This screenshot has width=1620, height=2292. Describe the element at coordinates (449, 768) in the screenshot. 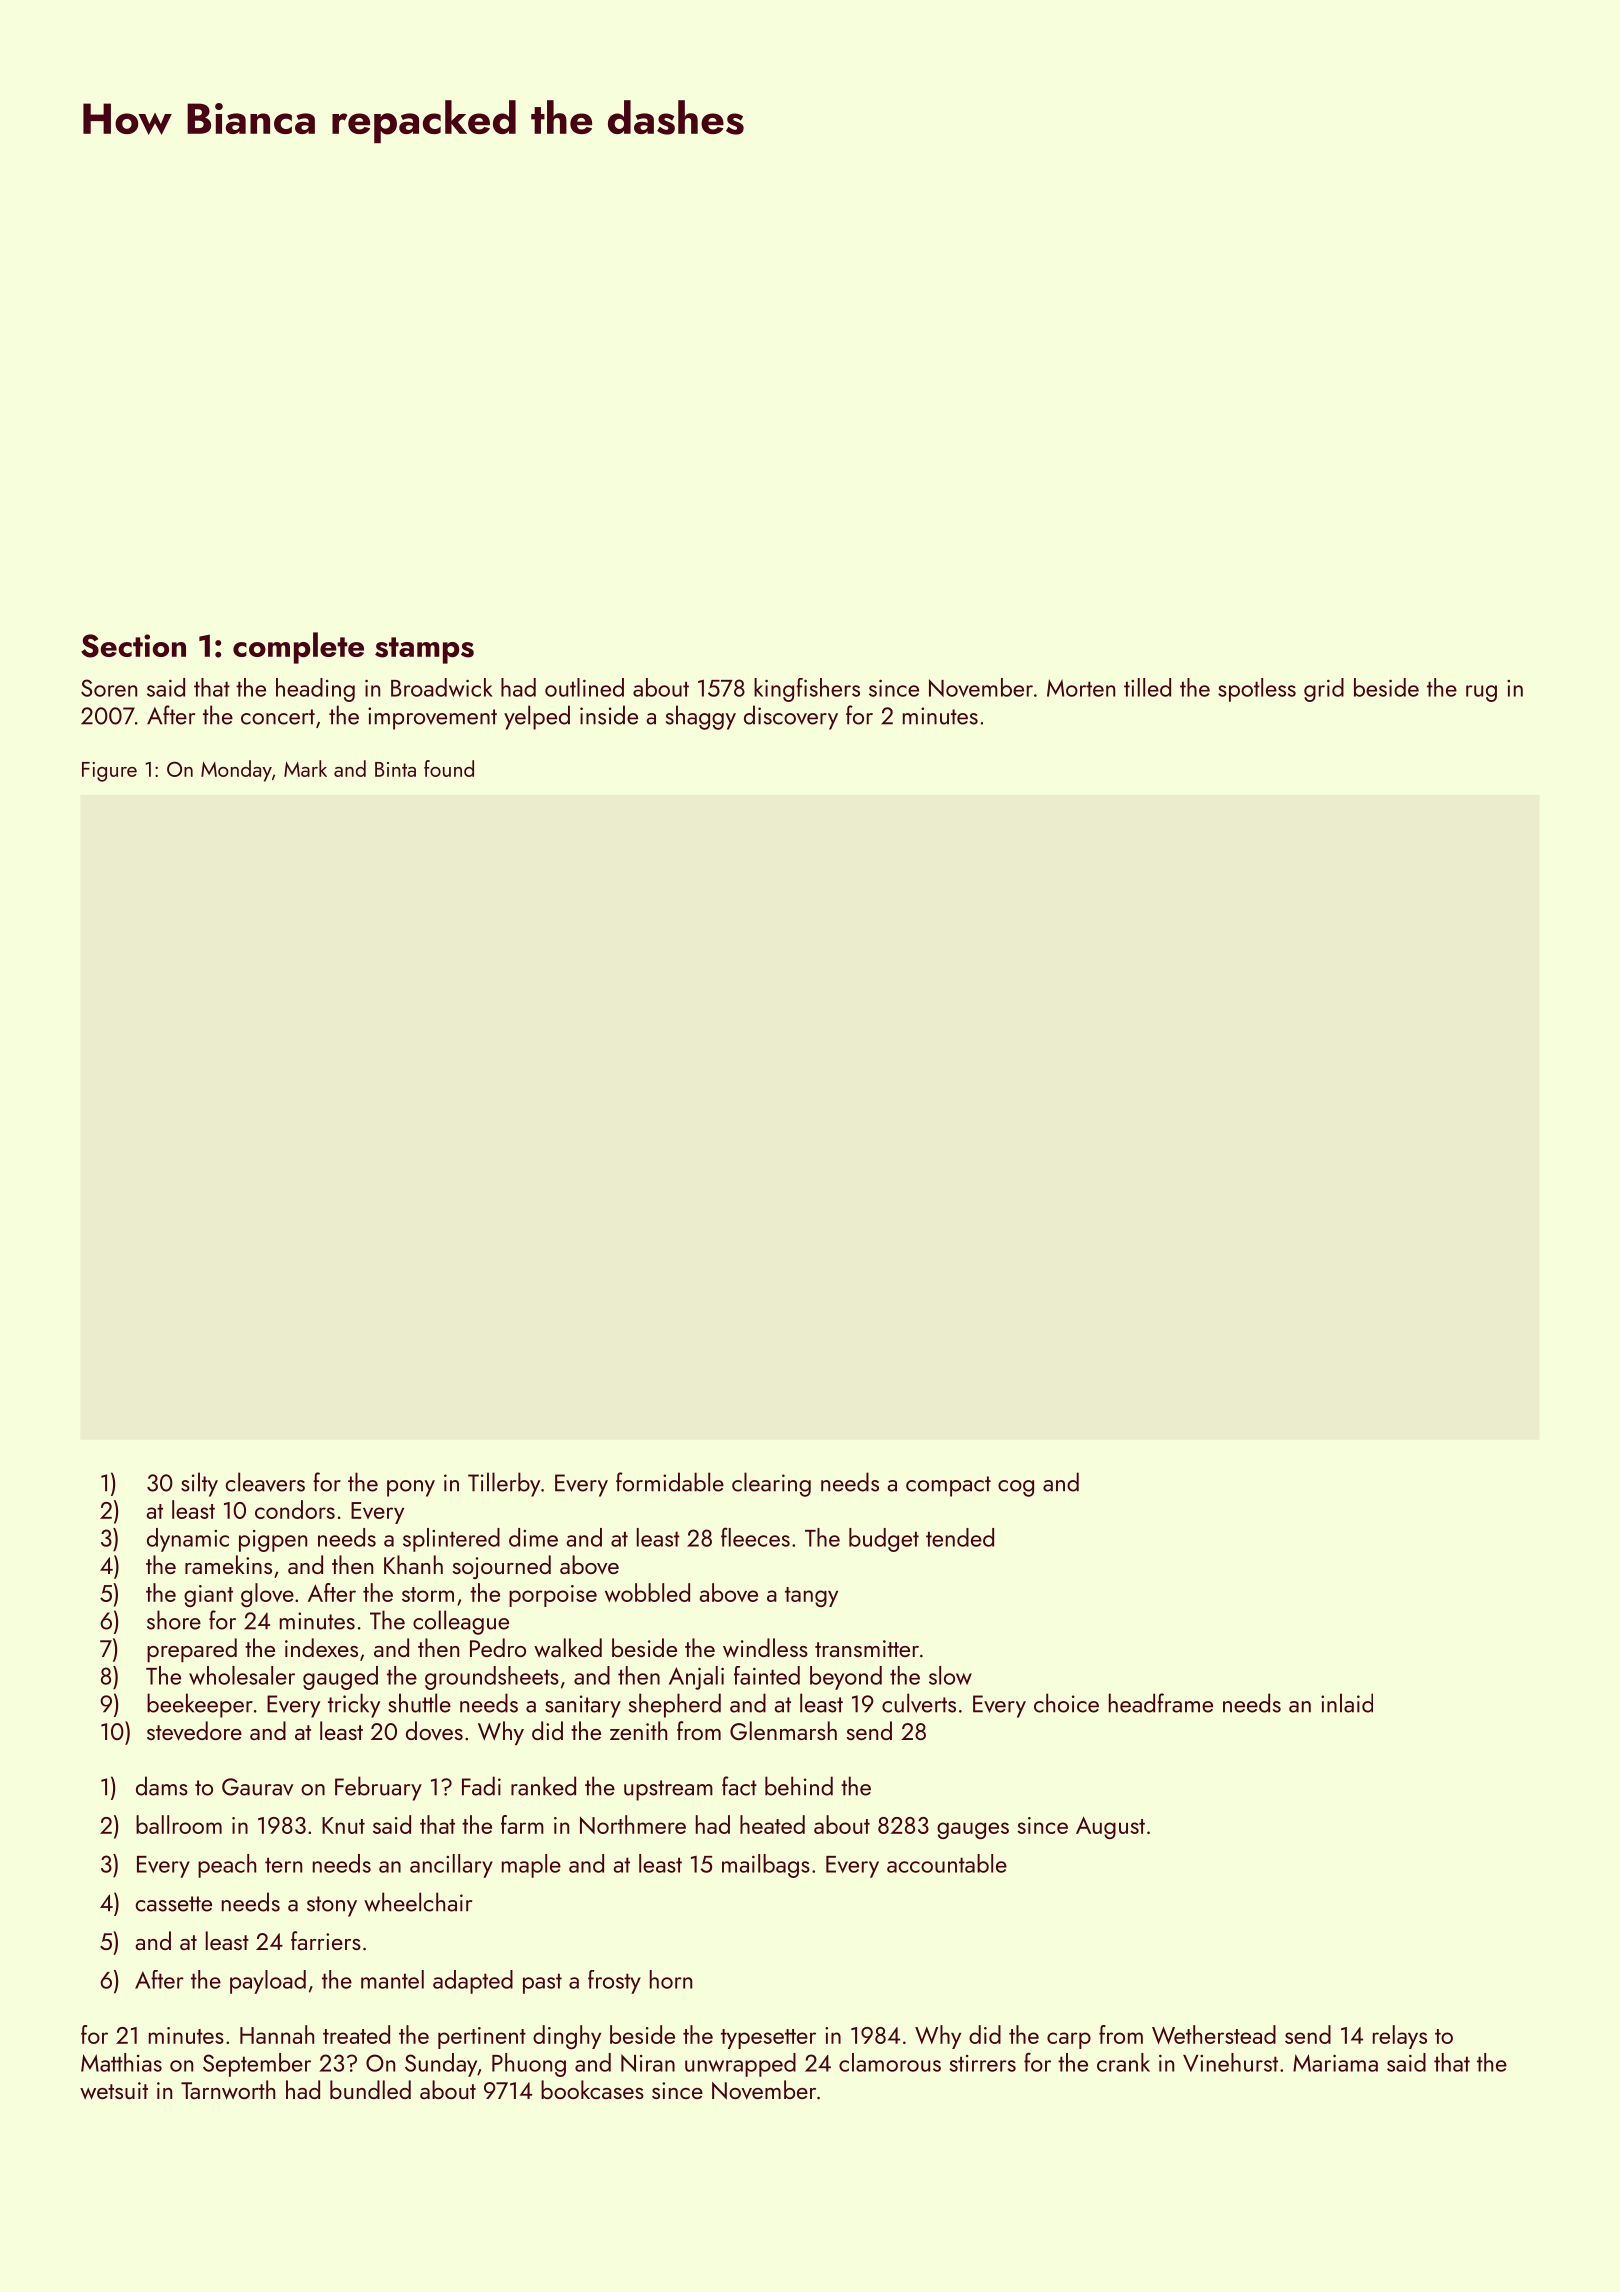

I see `found` at that location.
